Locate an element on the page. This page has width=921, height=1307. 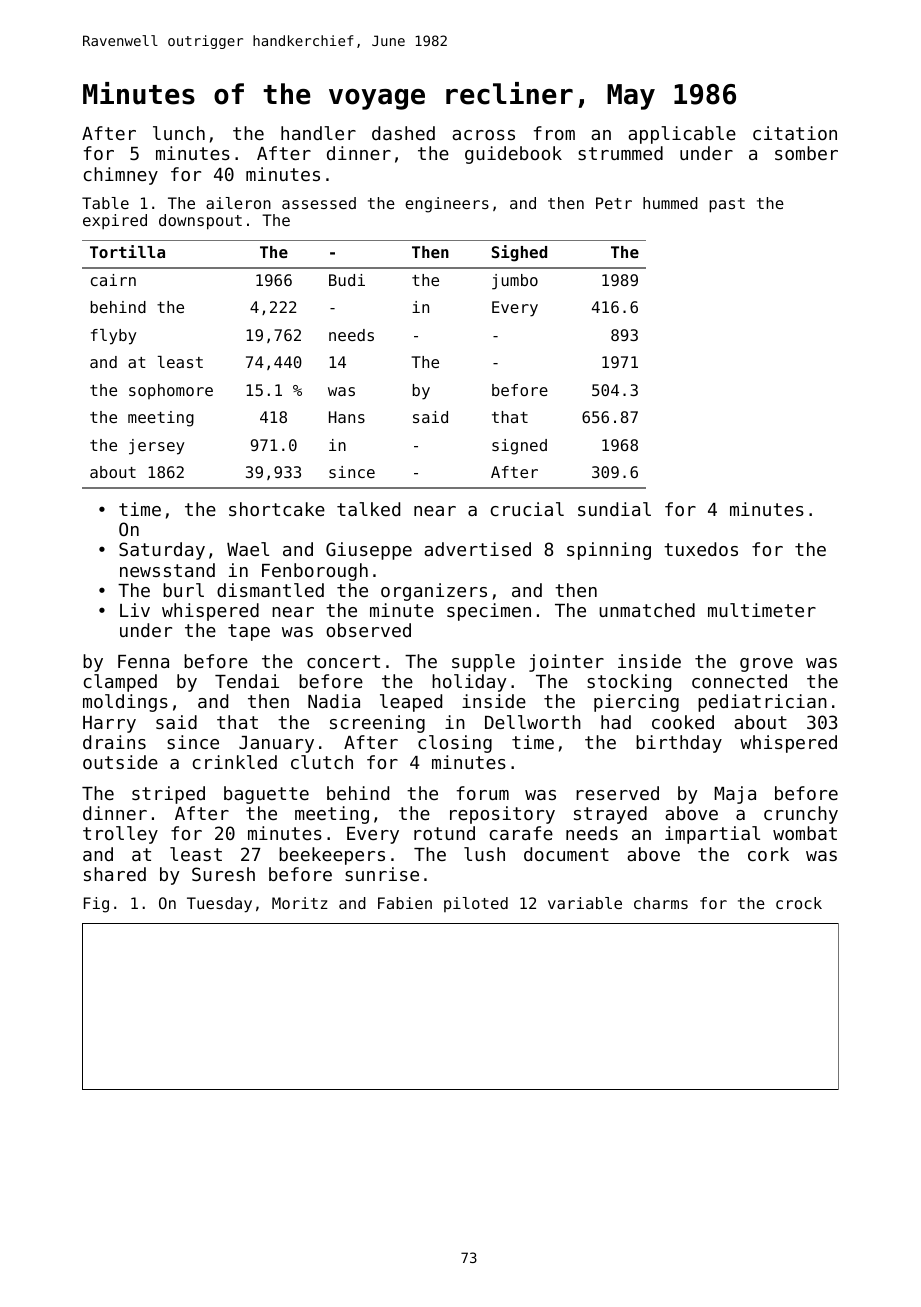
from is located at coordinates (554, 133).
